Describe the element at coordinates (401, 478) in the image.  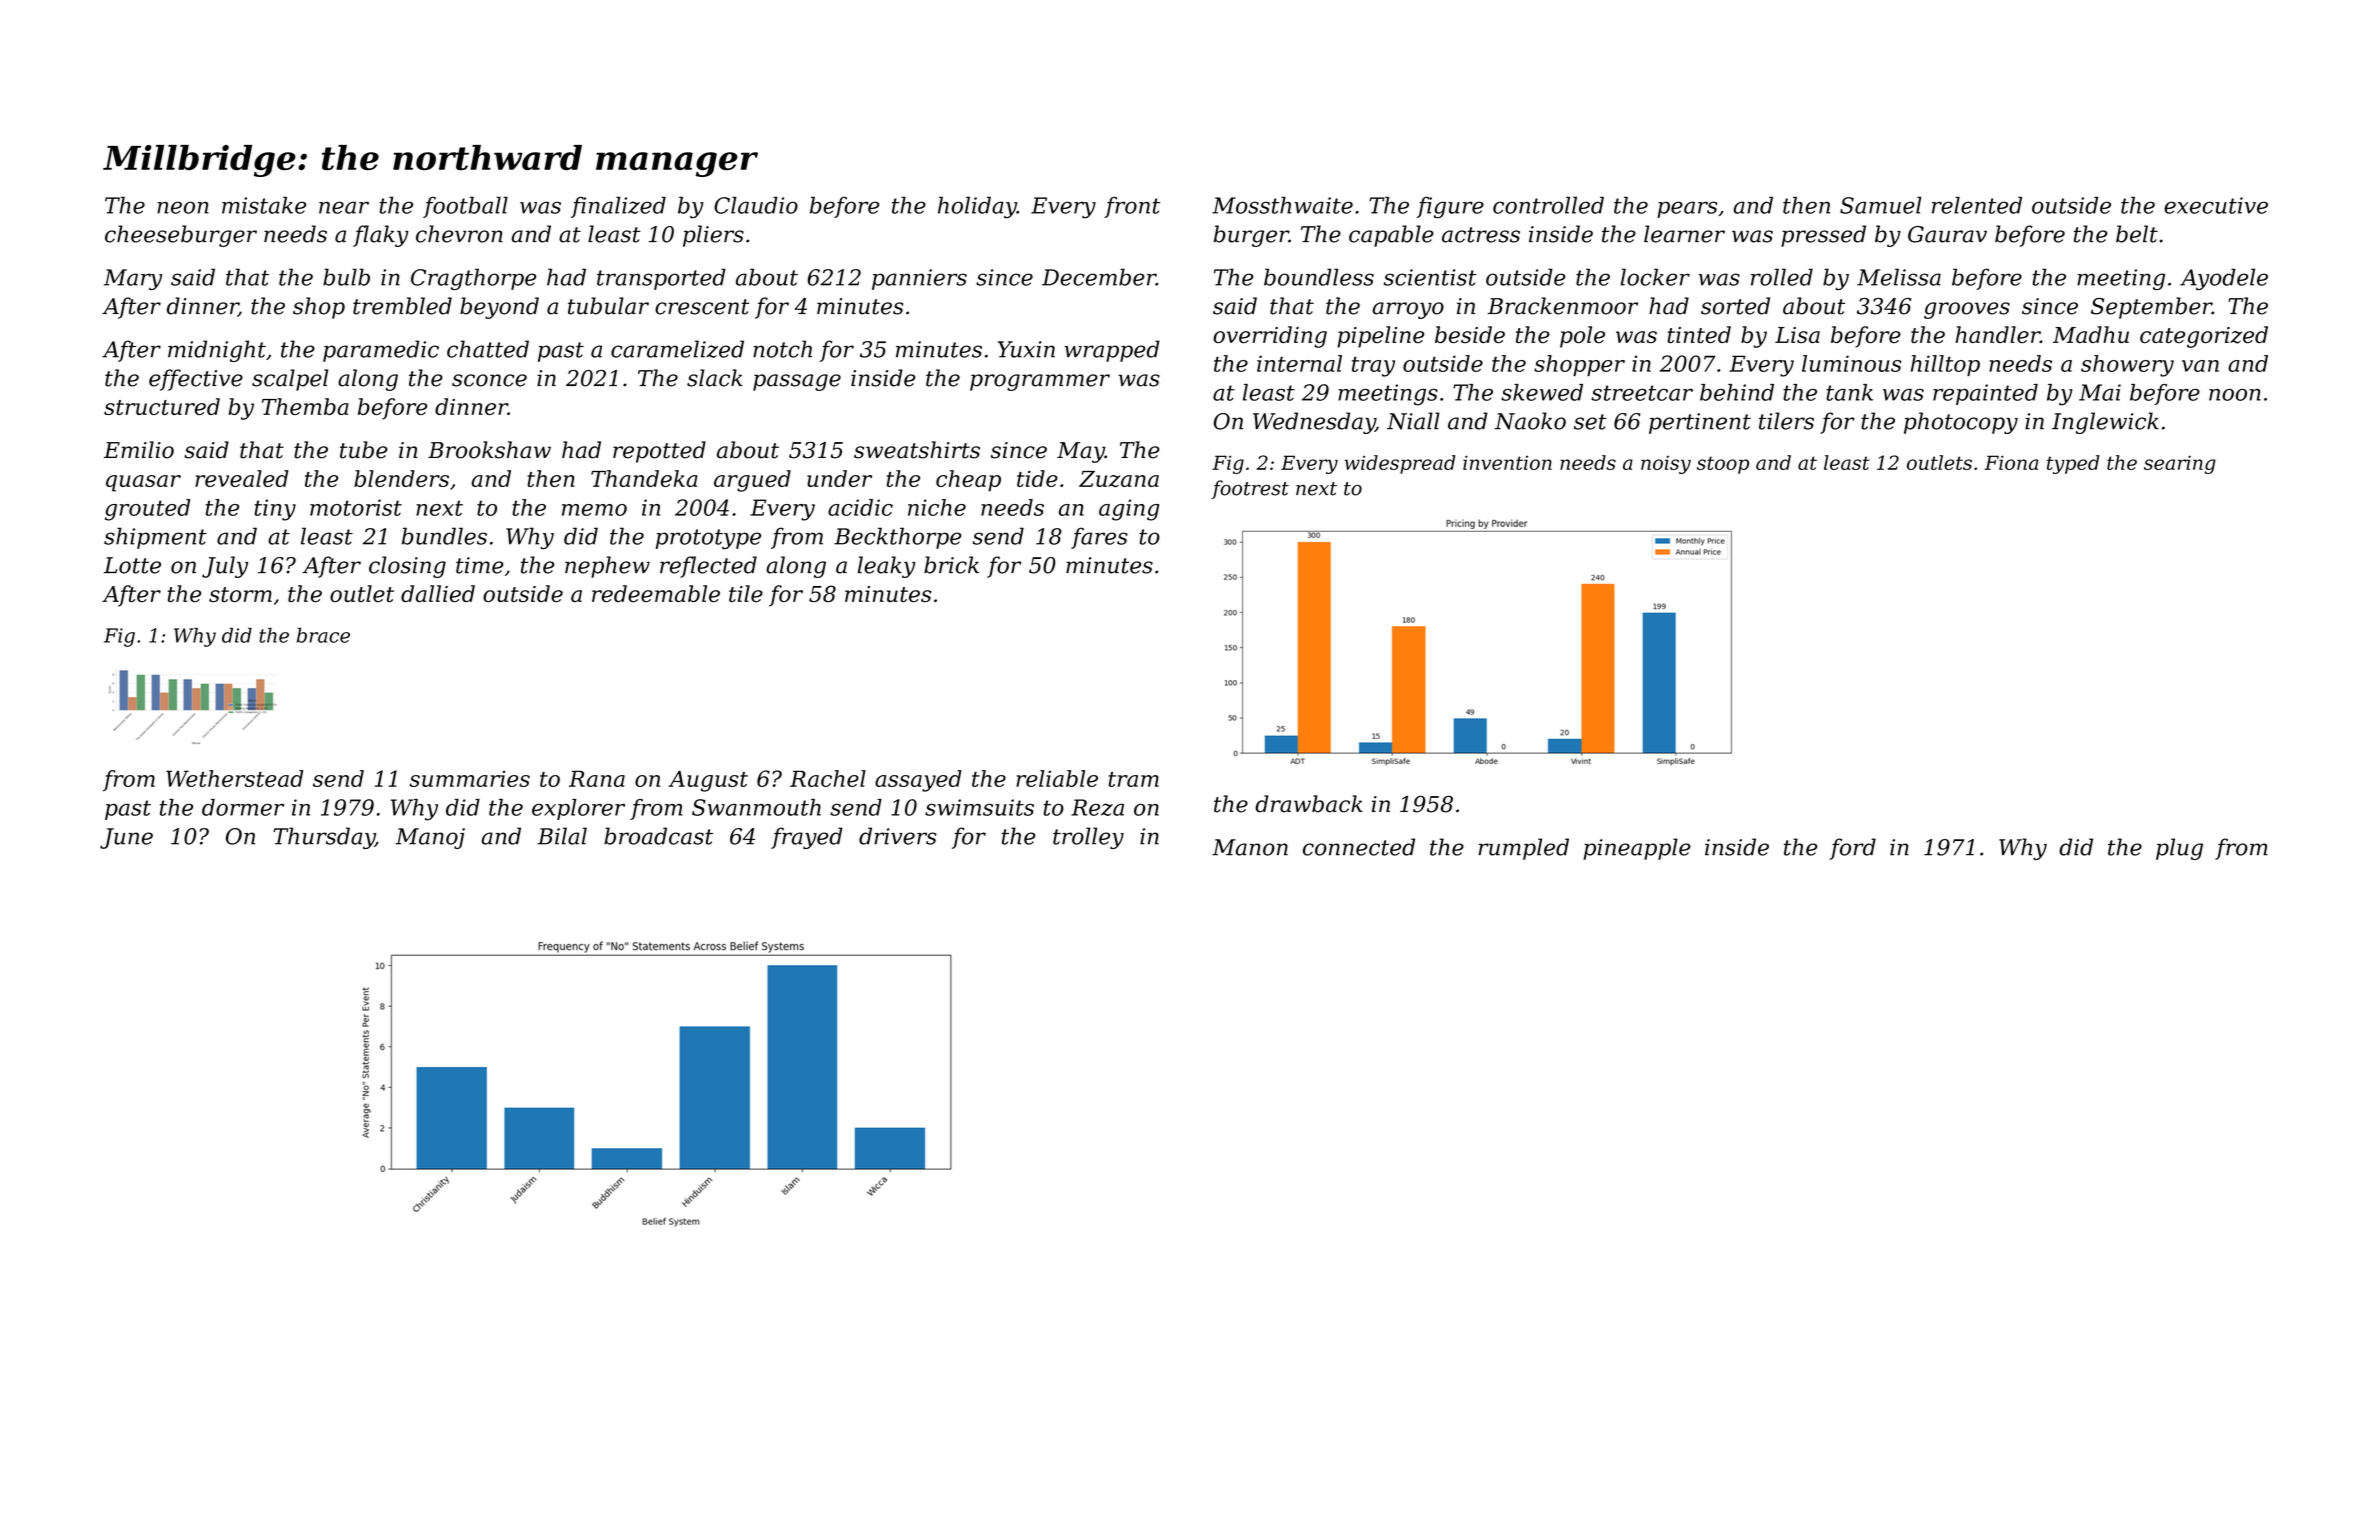
I see `blenders` at that location.
